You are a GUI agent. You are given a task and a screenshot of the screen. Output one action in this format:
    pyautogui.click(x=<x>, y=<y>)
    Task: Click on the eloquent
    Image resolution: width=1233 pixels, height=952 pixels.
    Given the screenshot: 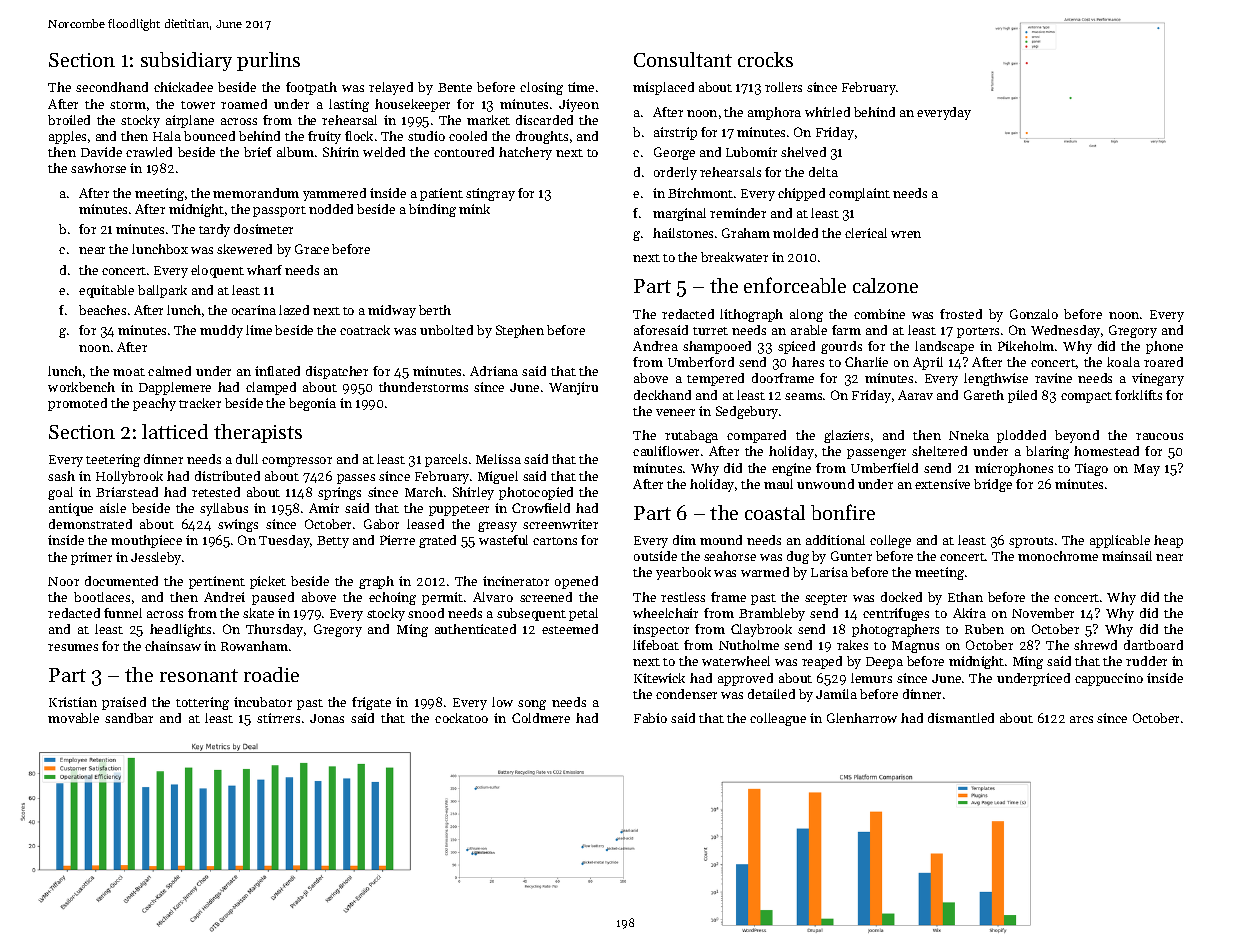 What is the action you would take?
    pyautogui.click(x=217, y=271)
